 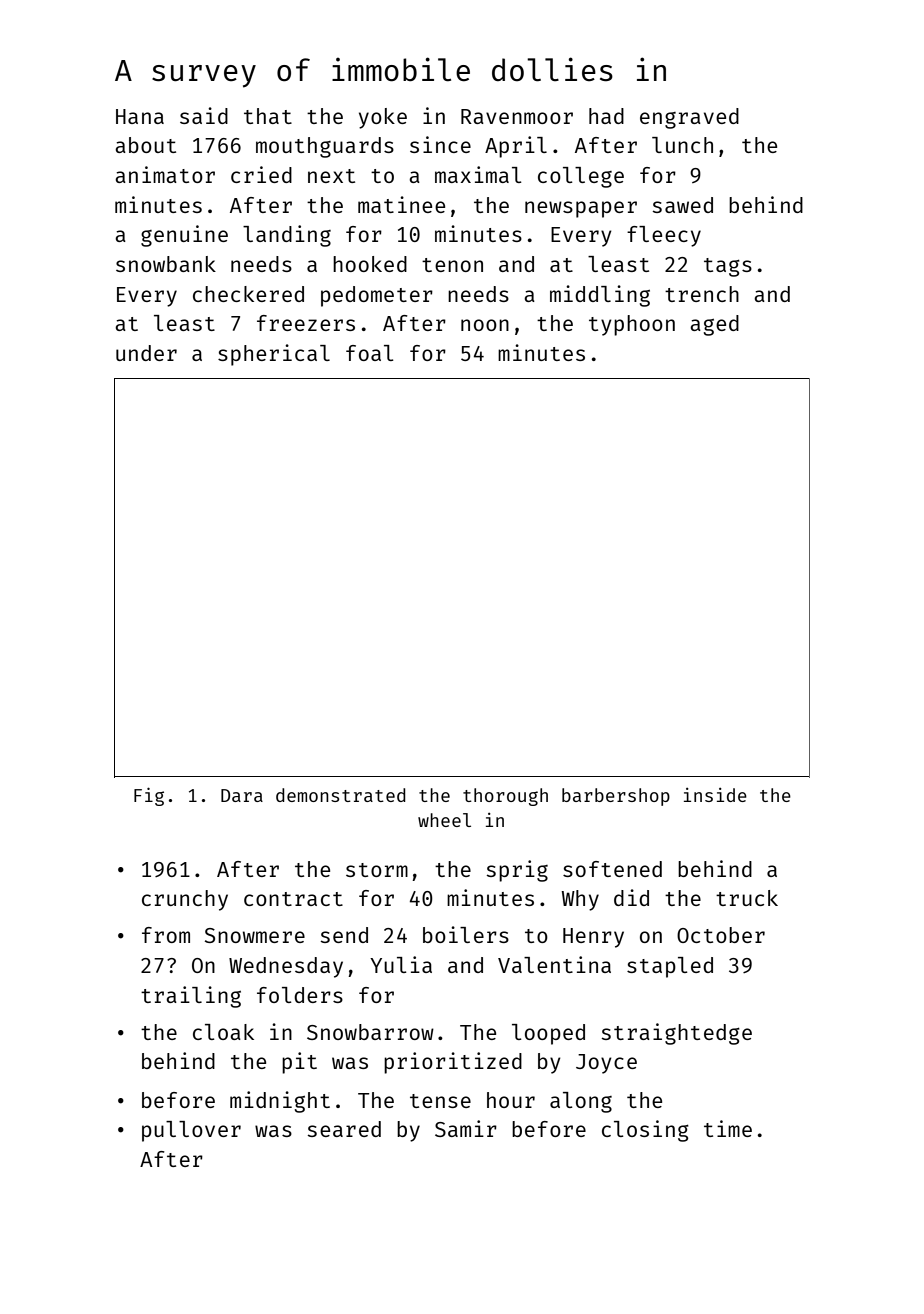 I want to click on cloak, so click(x=223, y=1032).
